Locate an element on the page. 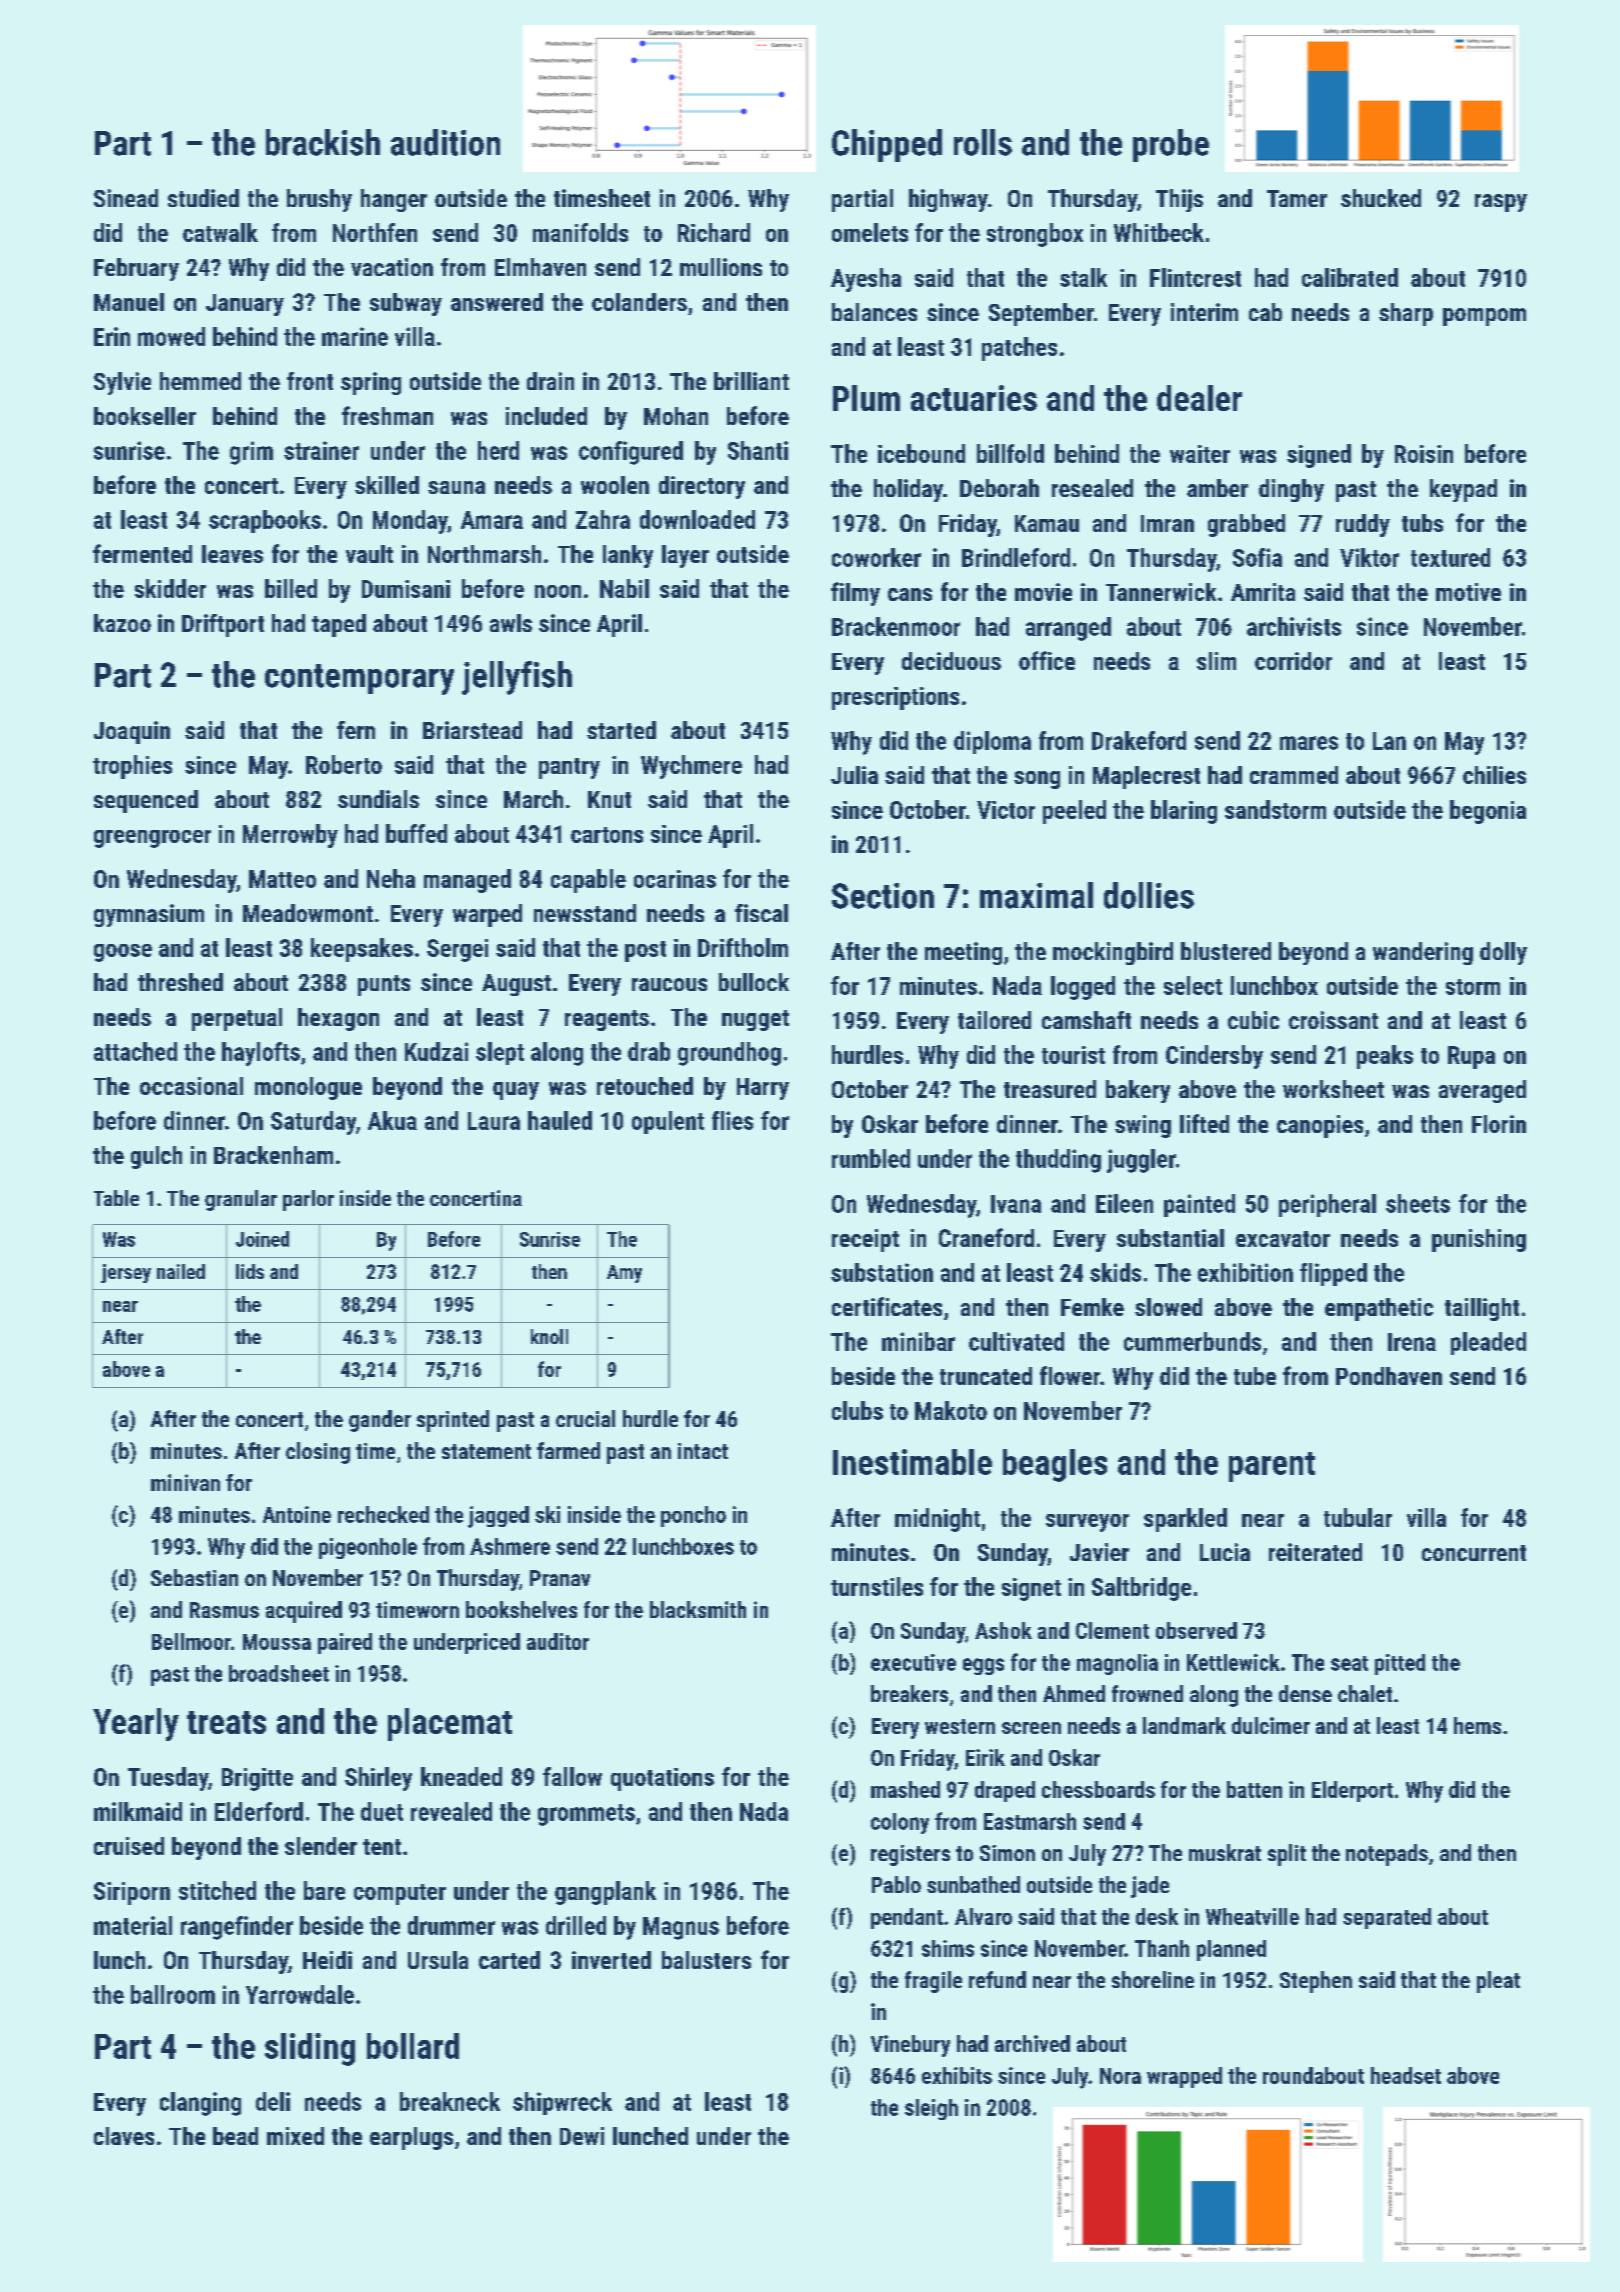  audition is located at coordinates (445, 142).
